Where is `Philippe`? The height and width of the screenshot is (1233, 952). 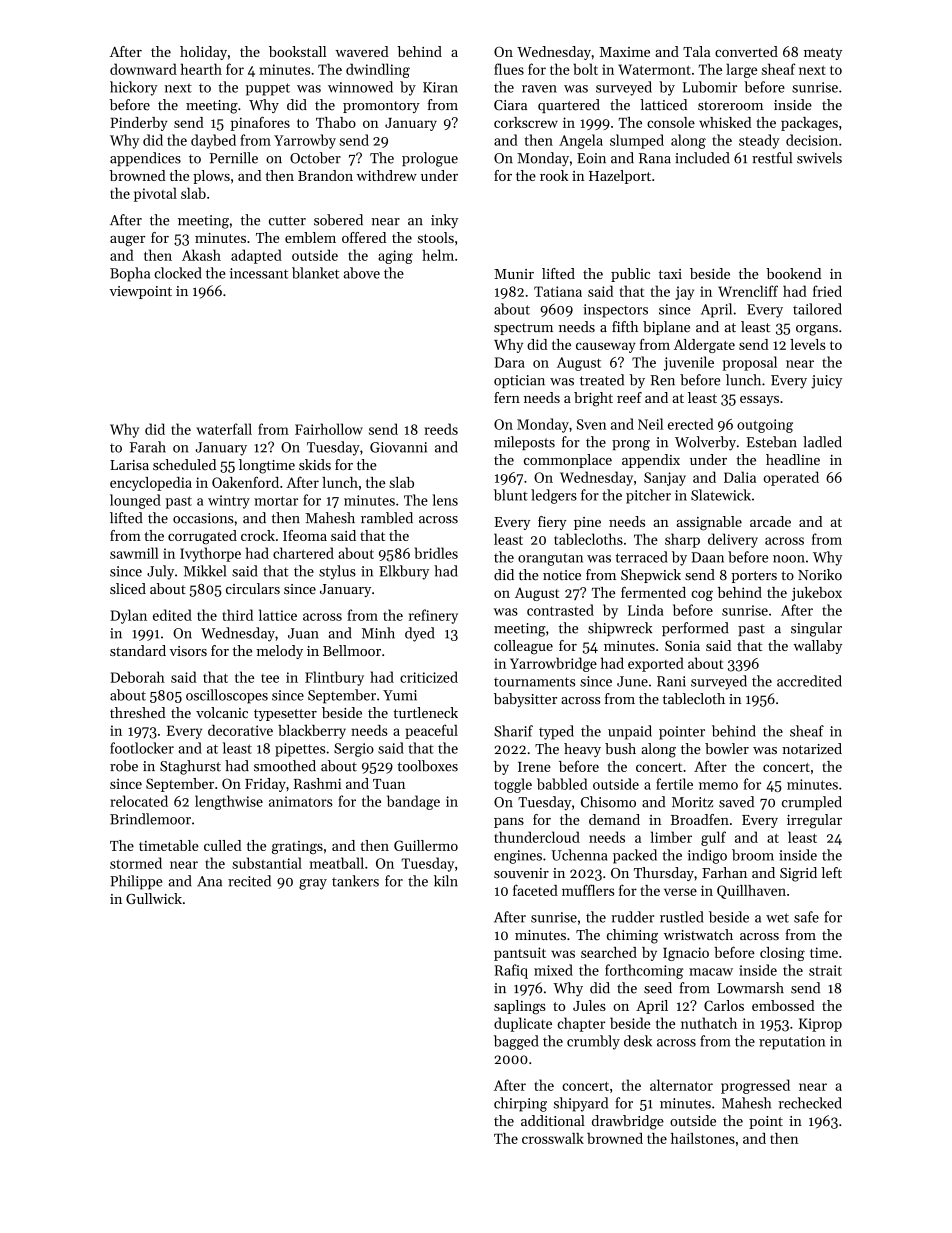
Philippe is located at coordinates (136, 882).
